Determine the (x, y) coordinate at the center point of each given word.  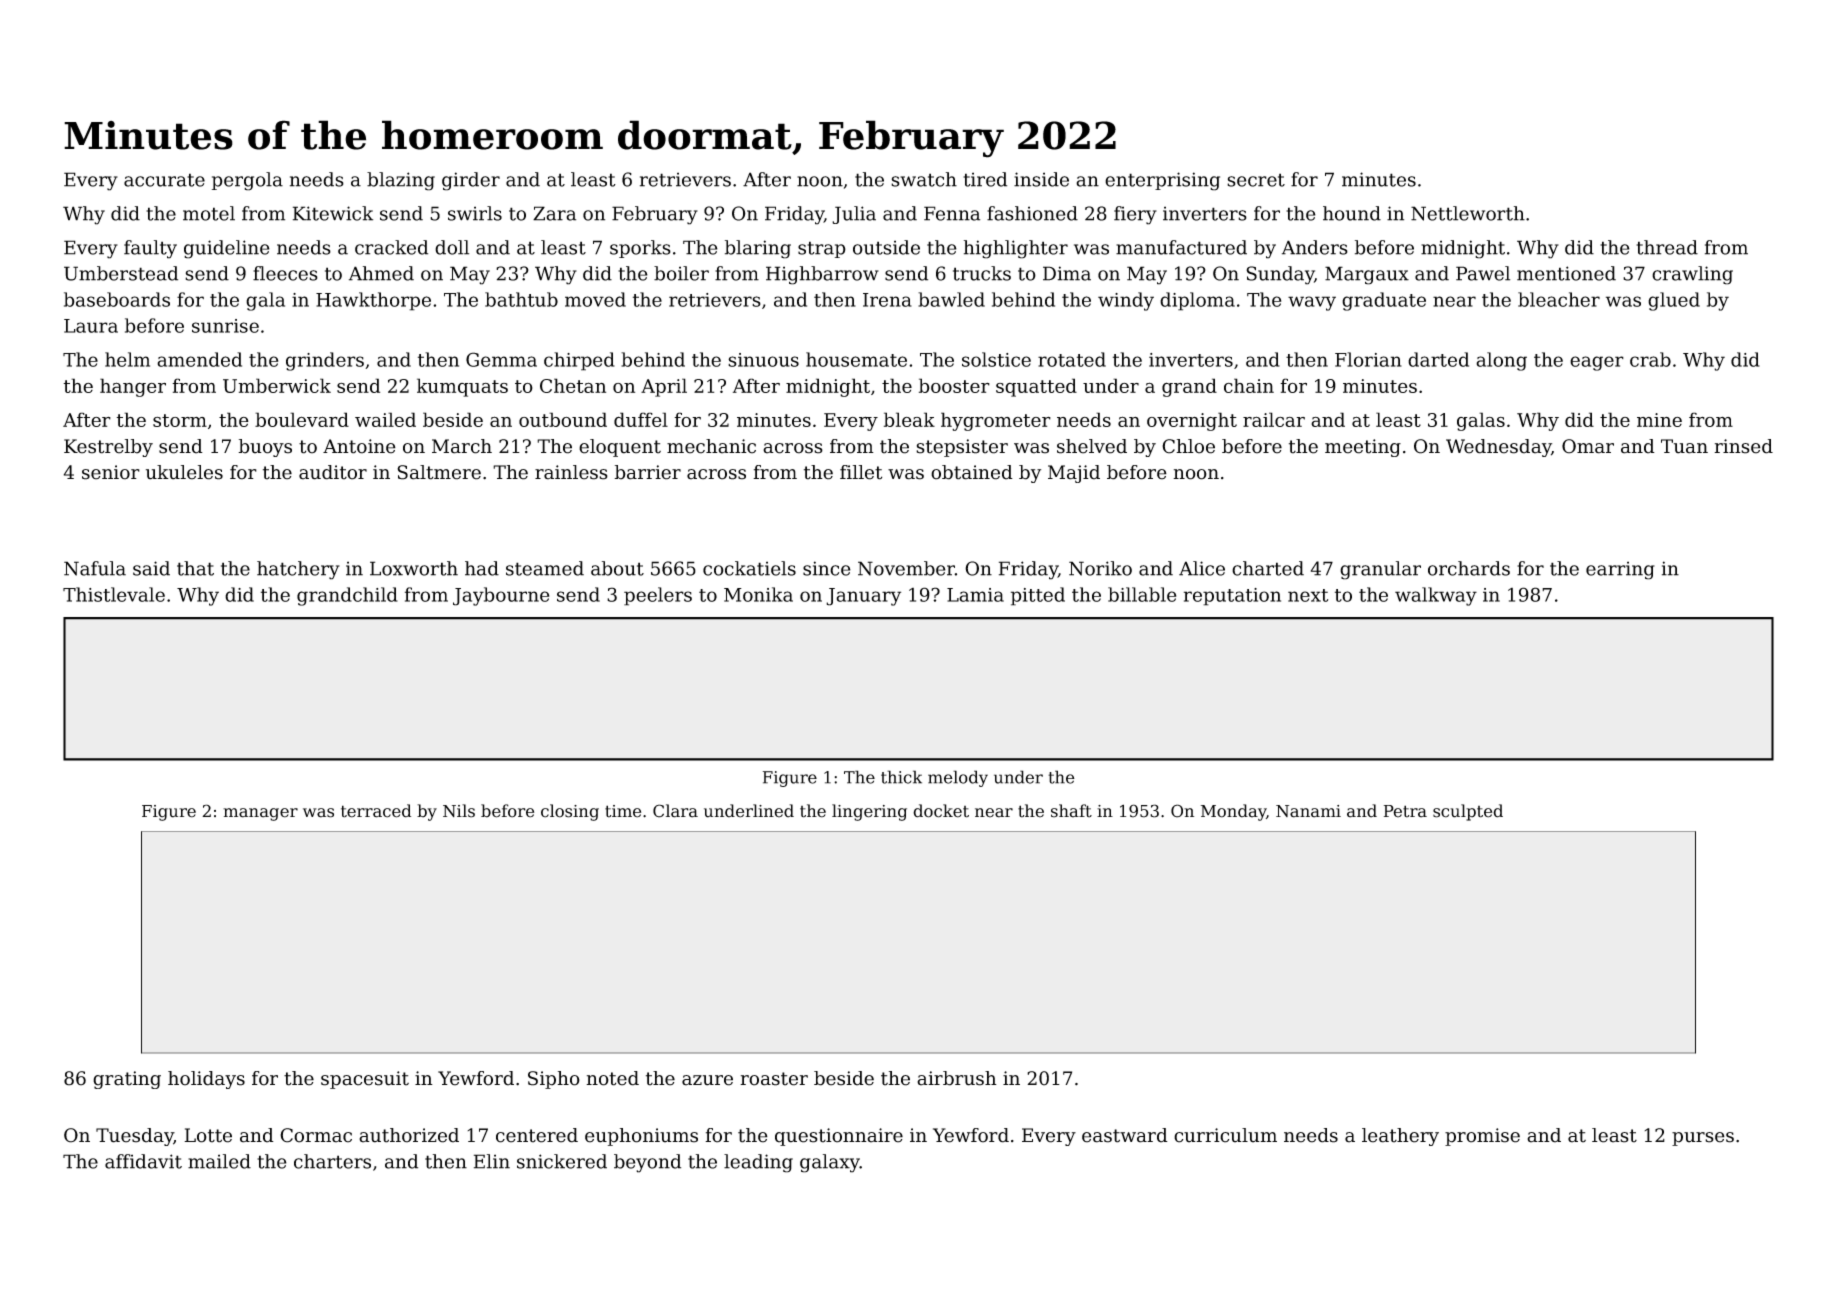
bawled (951, 299)
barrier (647, 472)
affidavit (143, 1161)
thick (901, 777)
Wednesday (1498, 448)
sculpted (1468, 812)
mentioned (1566, 273)
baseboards (117, 299)
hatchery (298, 570)
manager (260, 814)
